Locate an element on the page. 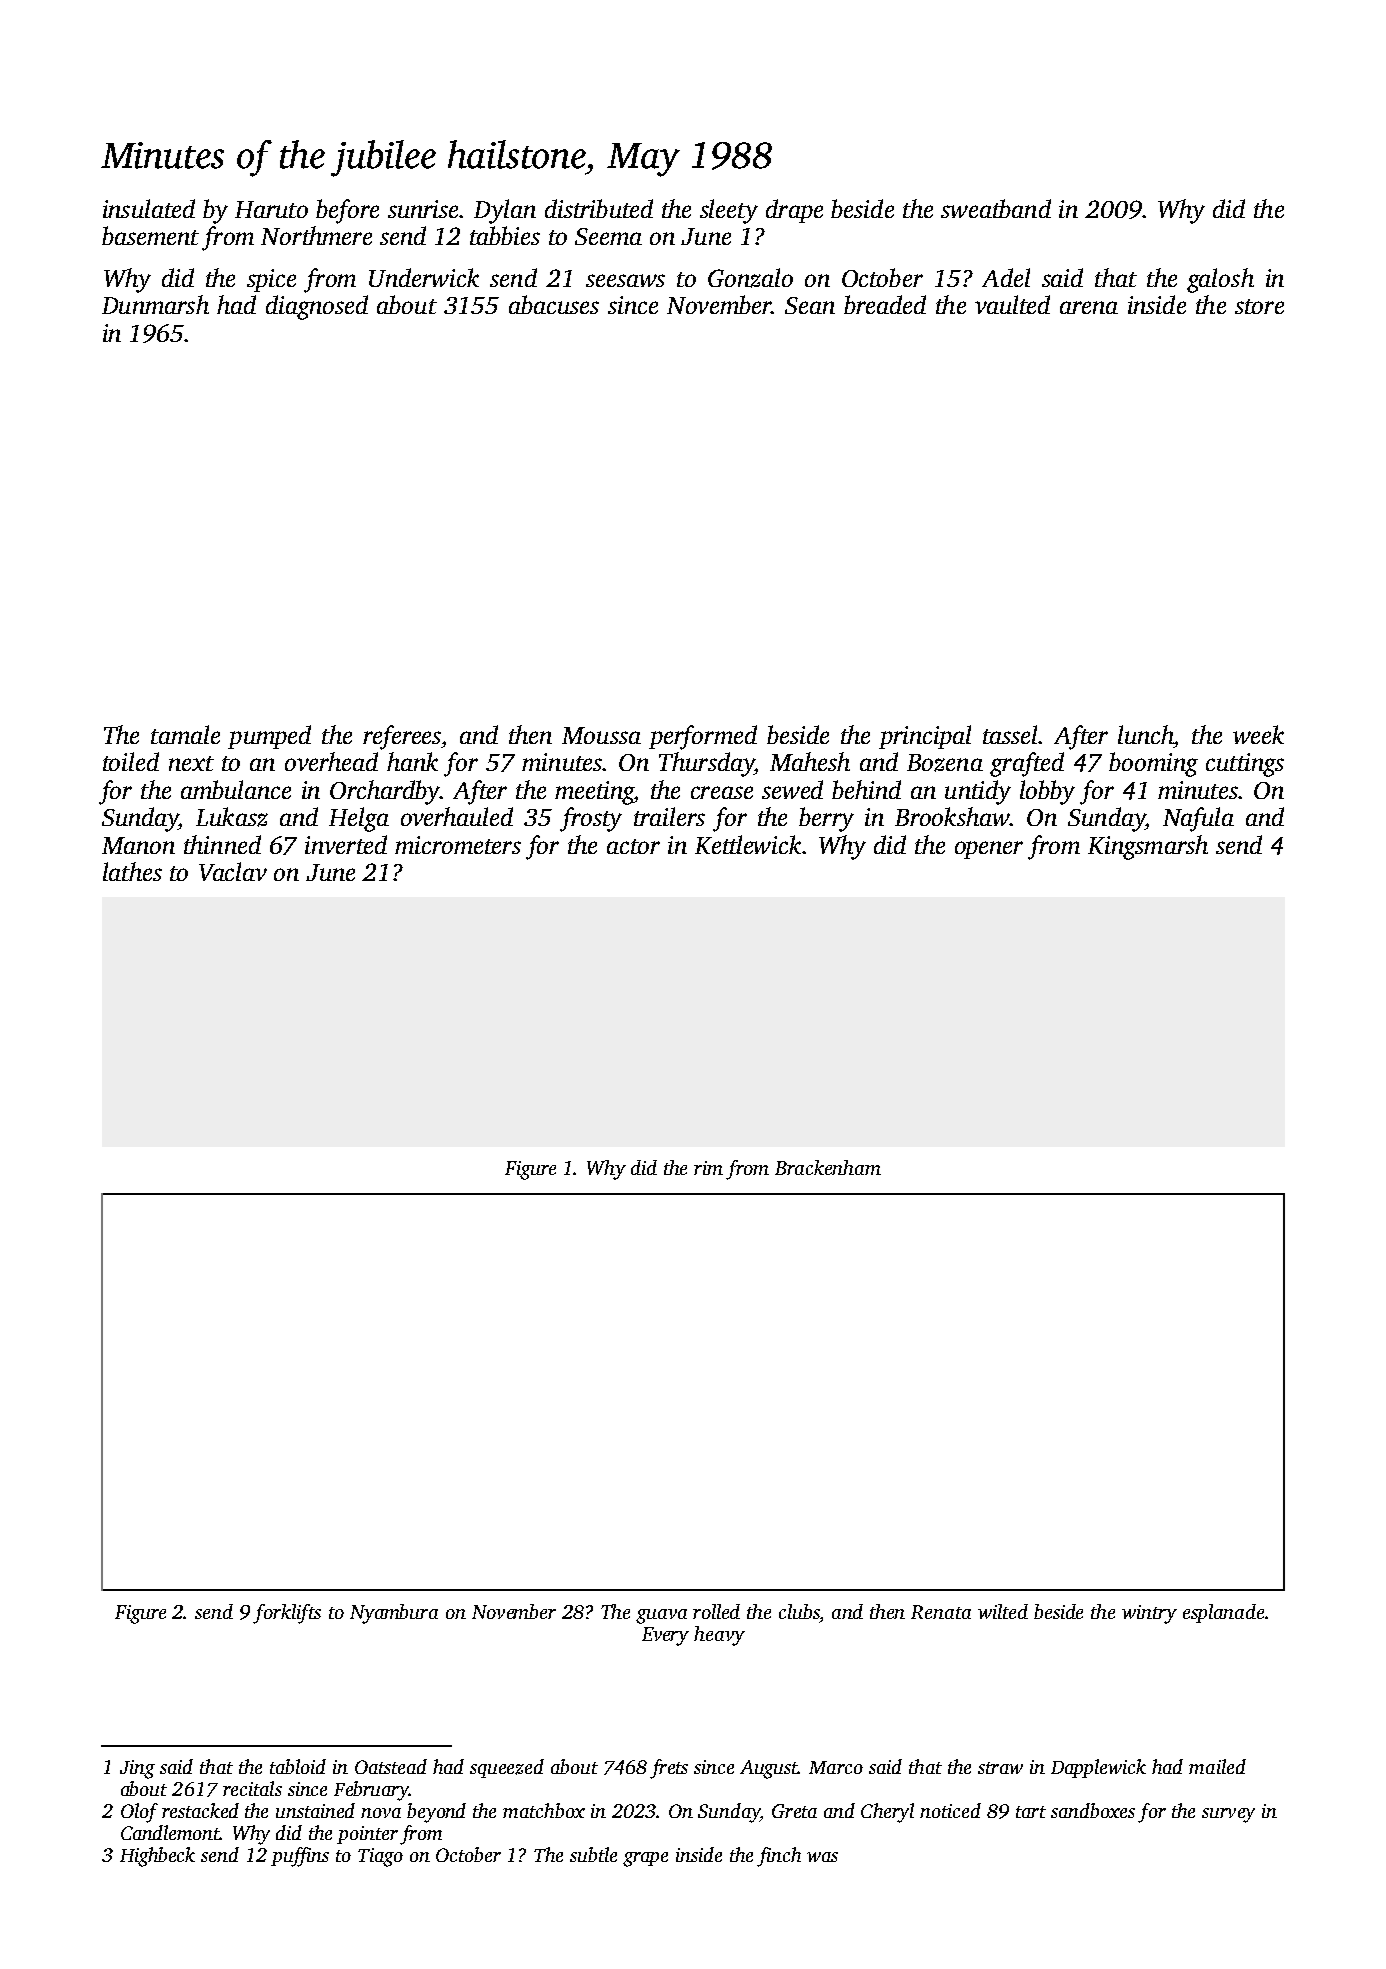 The width and height of the image is (1386, 1969). Haruto is located at coordinates (271, 209).
